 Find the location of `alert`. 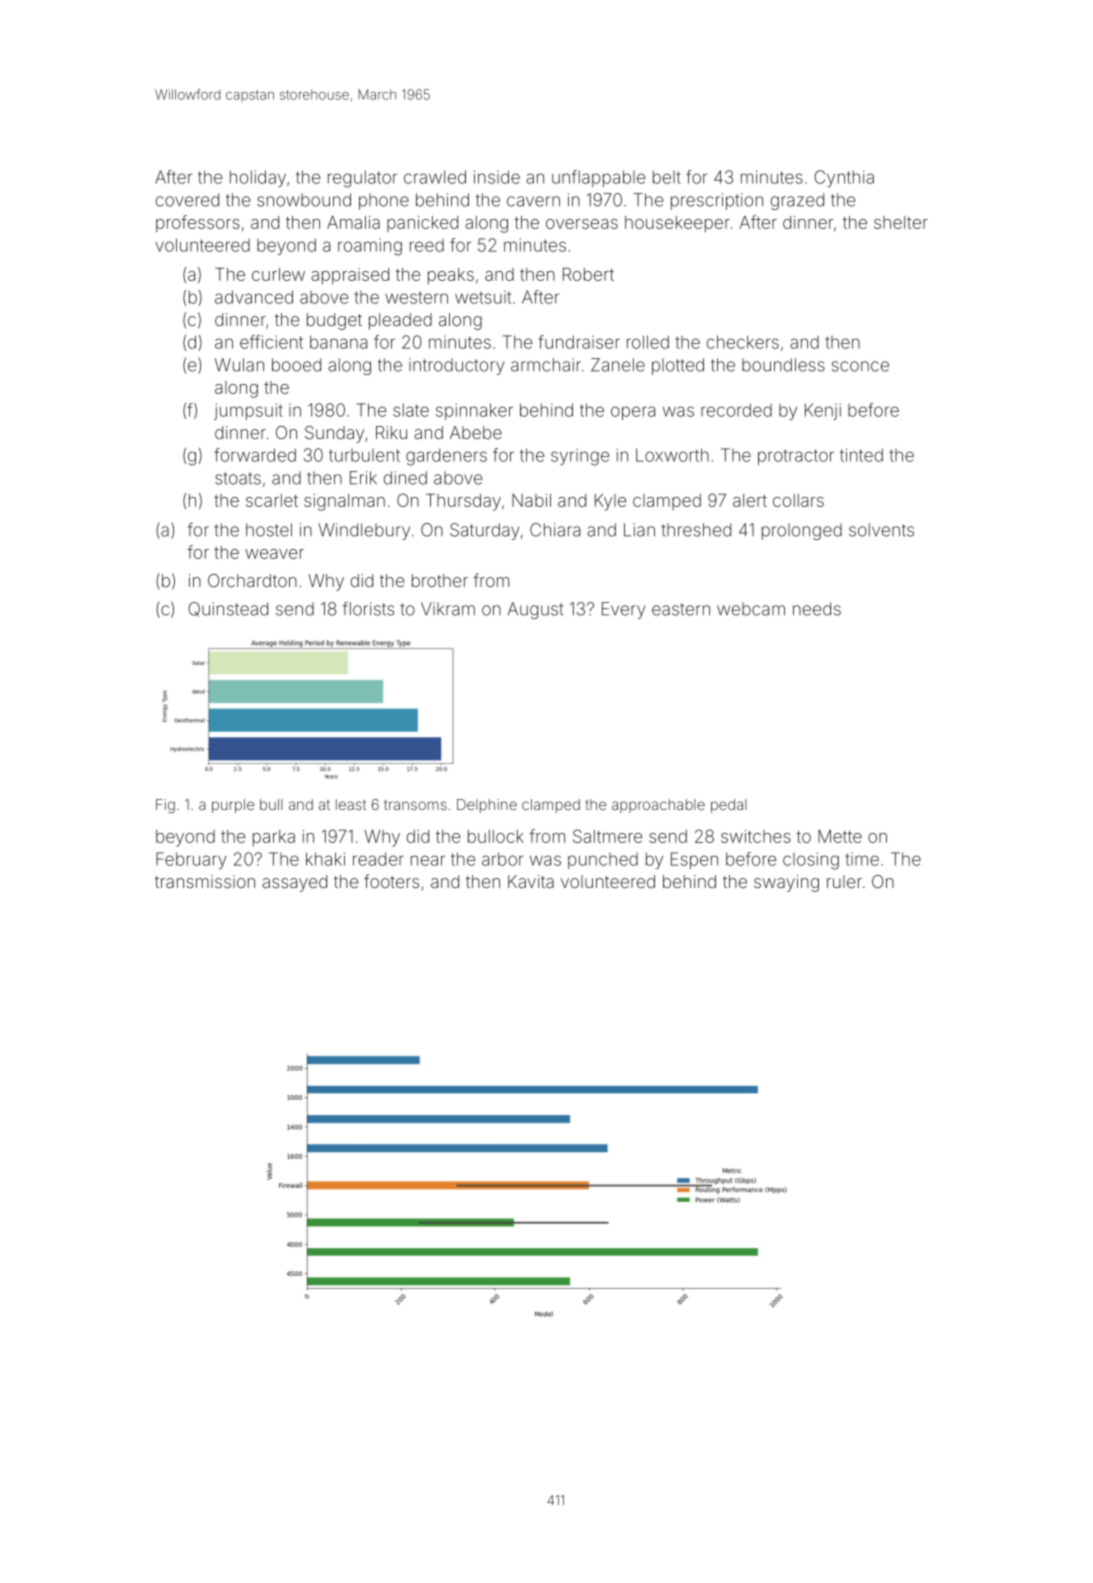

alert is located at coordinates (750, 500).
